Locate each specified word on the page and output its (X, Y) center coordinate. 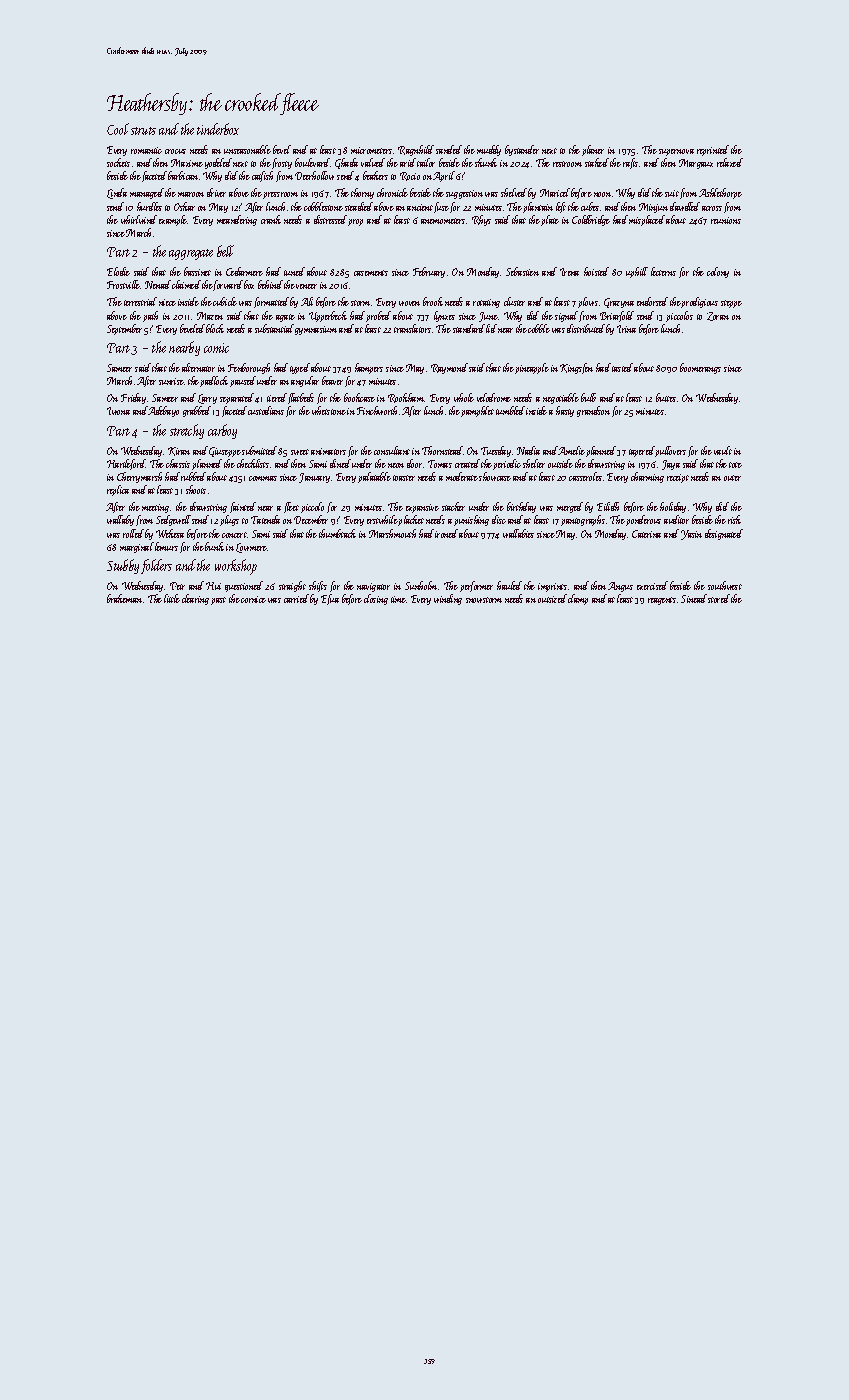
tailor (426, 162)
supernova (676, 152)
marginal (137, 547)
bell (225, 251)
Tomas (440, 464)
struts (143, 131)
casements (371, 273)
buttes (666, 397)
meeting (155, 508)
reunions (726, 220)
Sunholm (421, 585)
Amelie (572, 450)
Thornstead (442, 450)
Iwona (118, 411)
